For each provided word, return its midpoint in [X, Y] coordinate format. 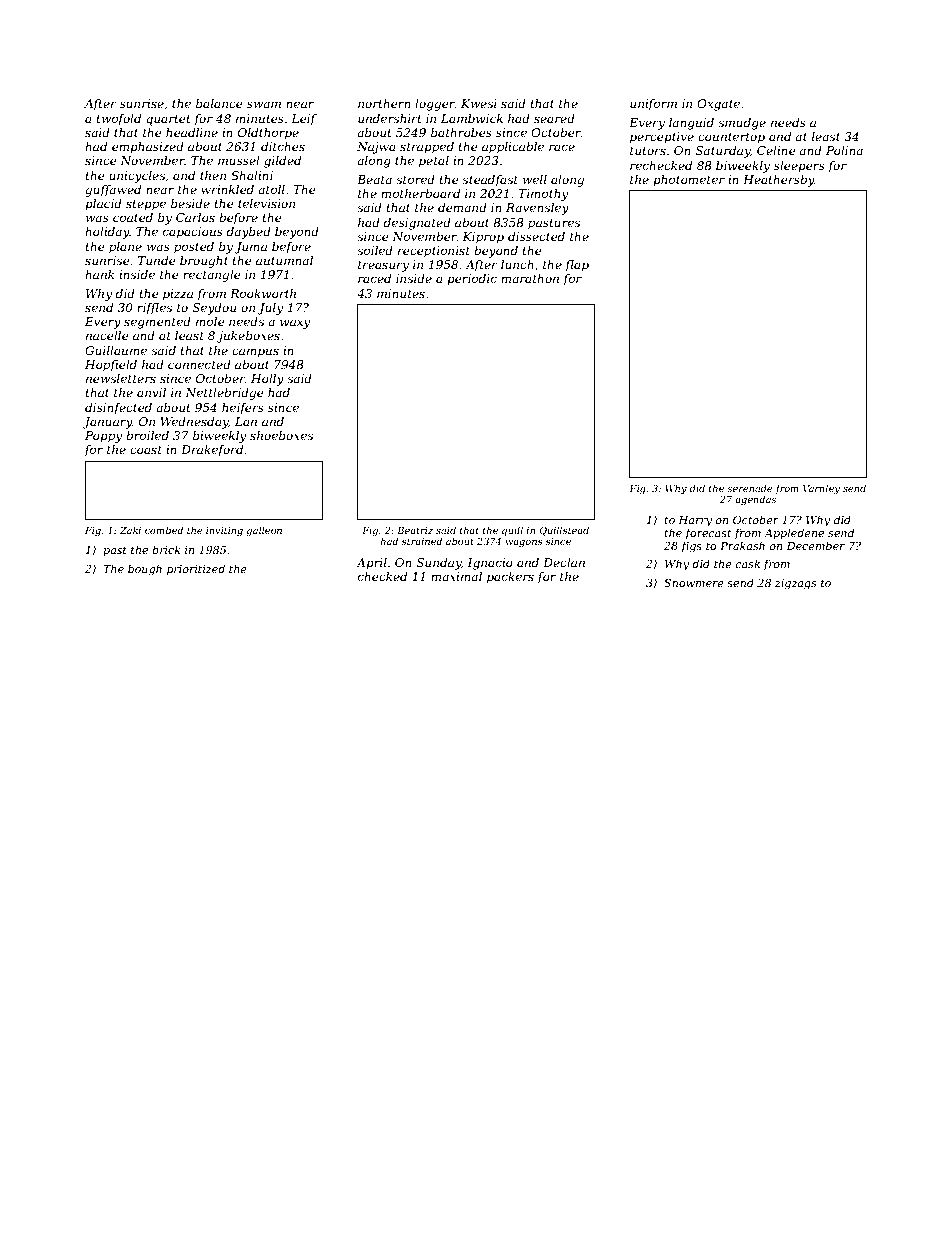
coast [146, 450]
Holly [267, 380]
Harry [695, 521]
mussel [239, 160]
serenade [750, 488]
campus [255, 353]
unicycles [137, 177]
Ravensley [537, 209]
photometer [689, 181]
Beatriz [415, 530]
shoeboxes [281, 435]
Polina [844, 150]
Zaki [130, 530]
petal [434, 162]
